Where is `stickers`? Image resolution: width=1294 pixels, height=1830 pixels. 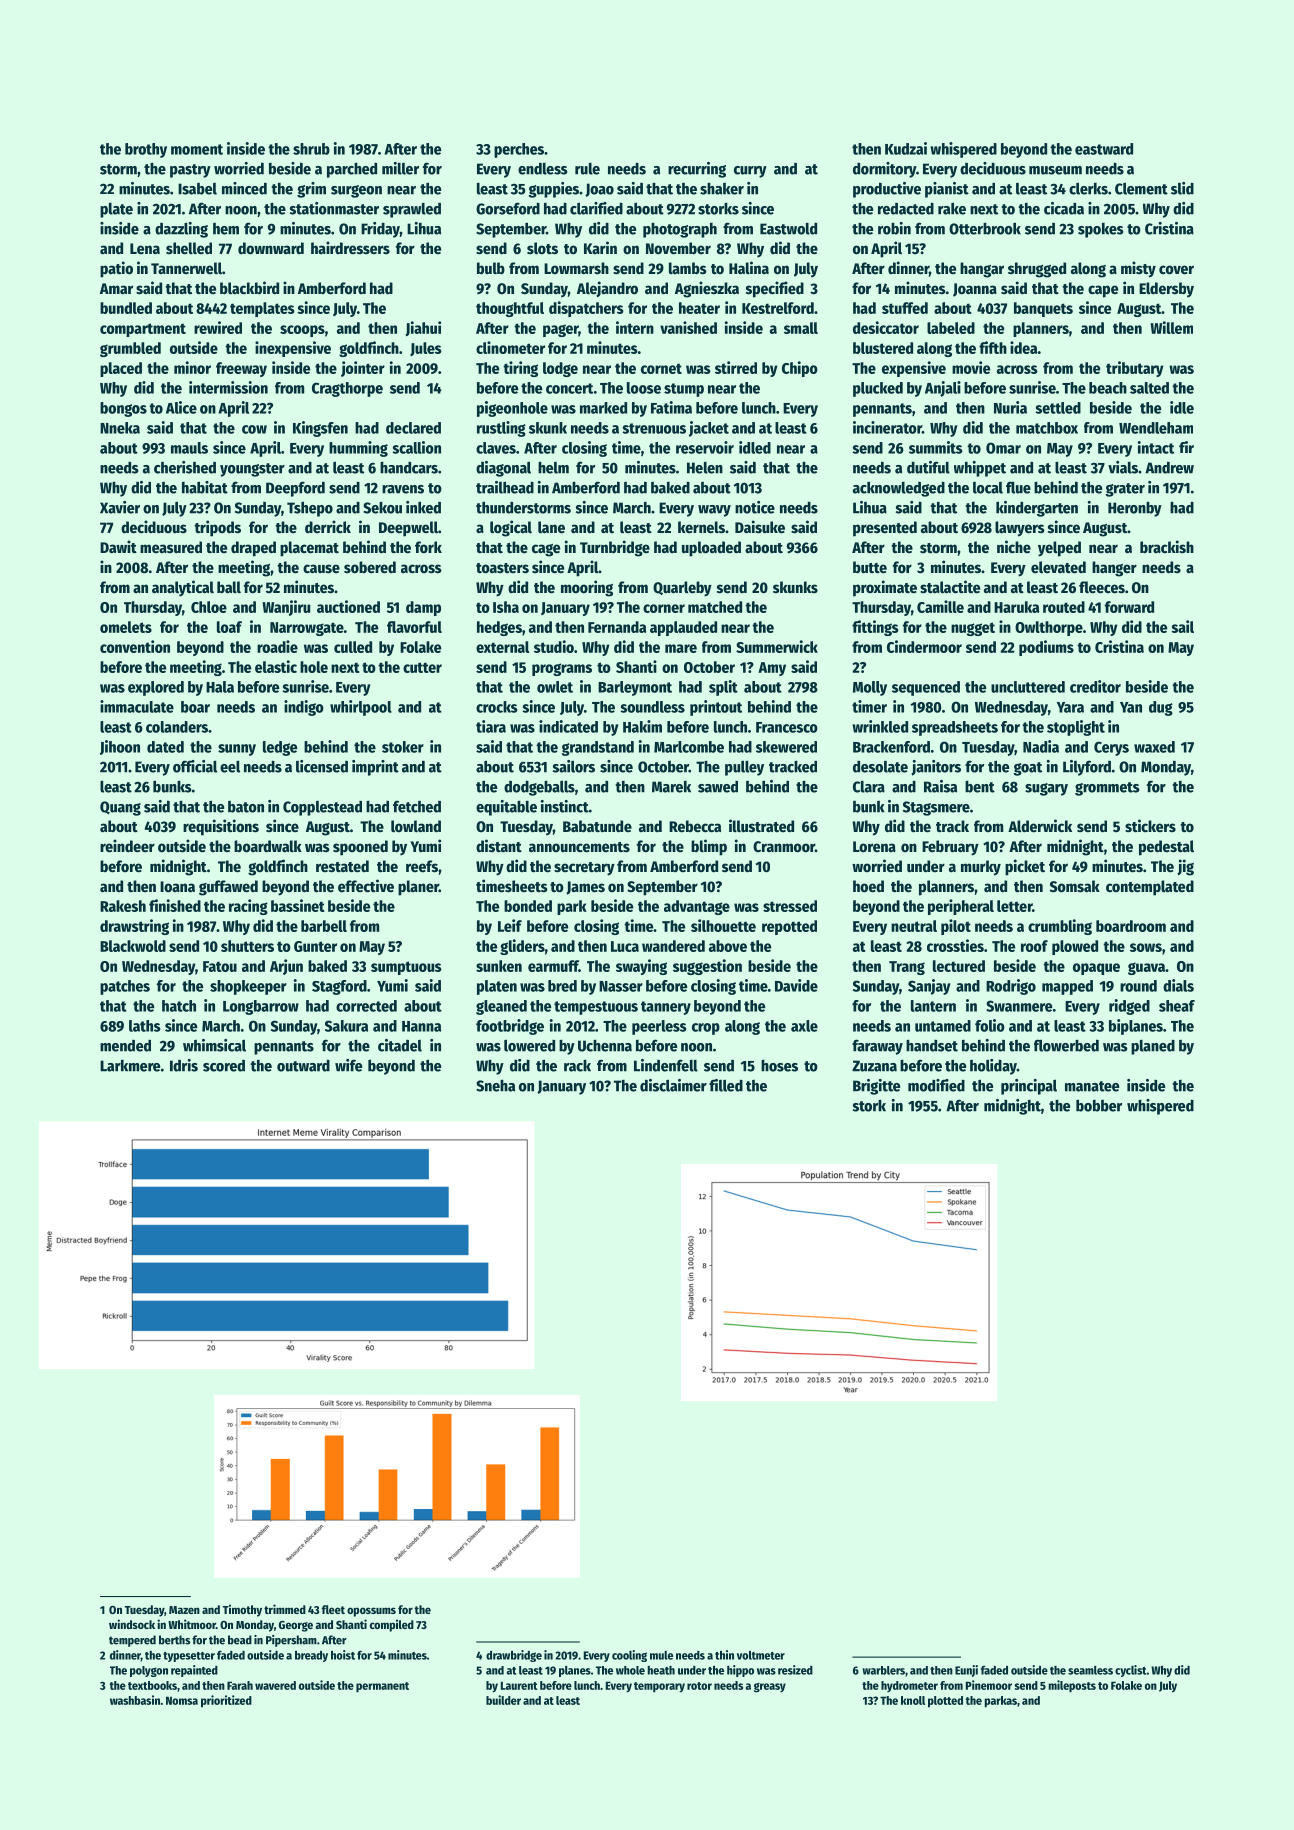 stickers is located at coordinates (1150, 826).
